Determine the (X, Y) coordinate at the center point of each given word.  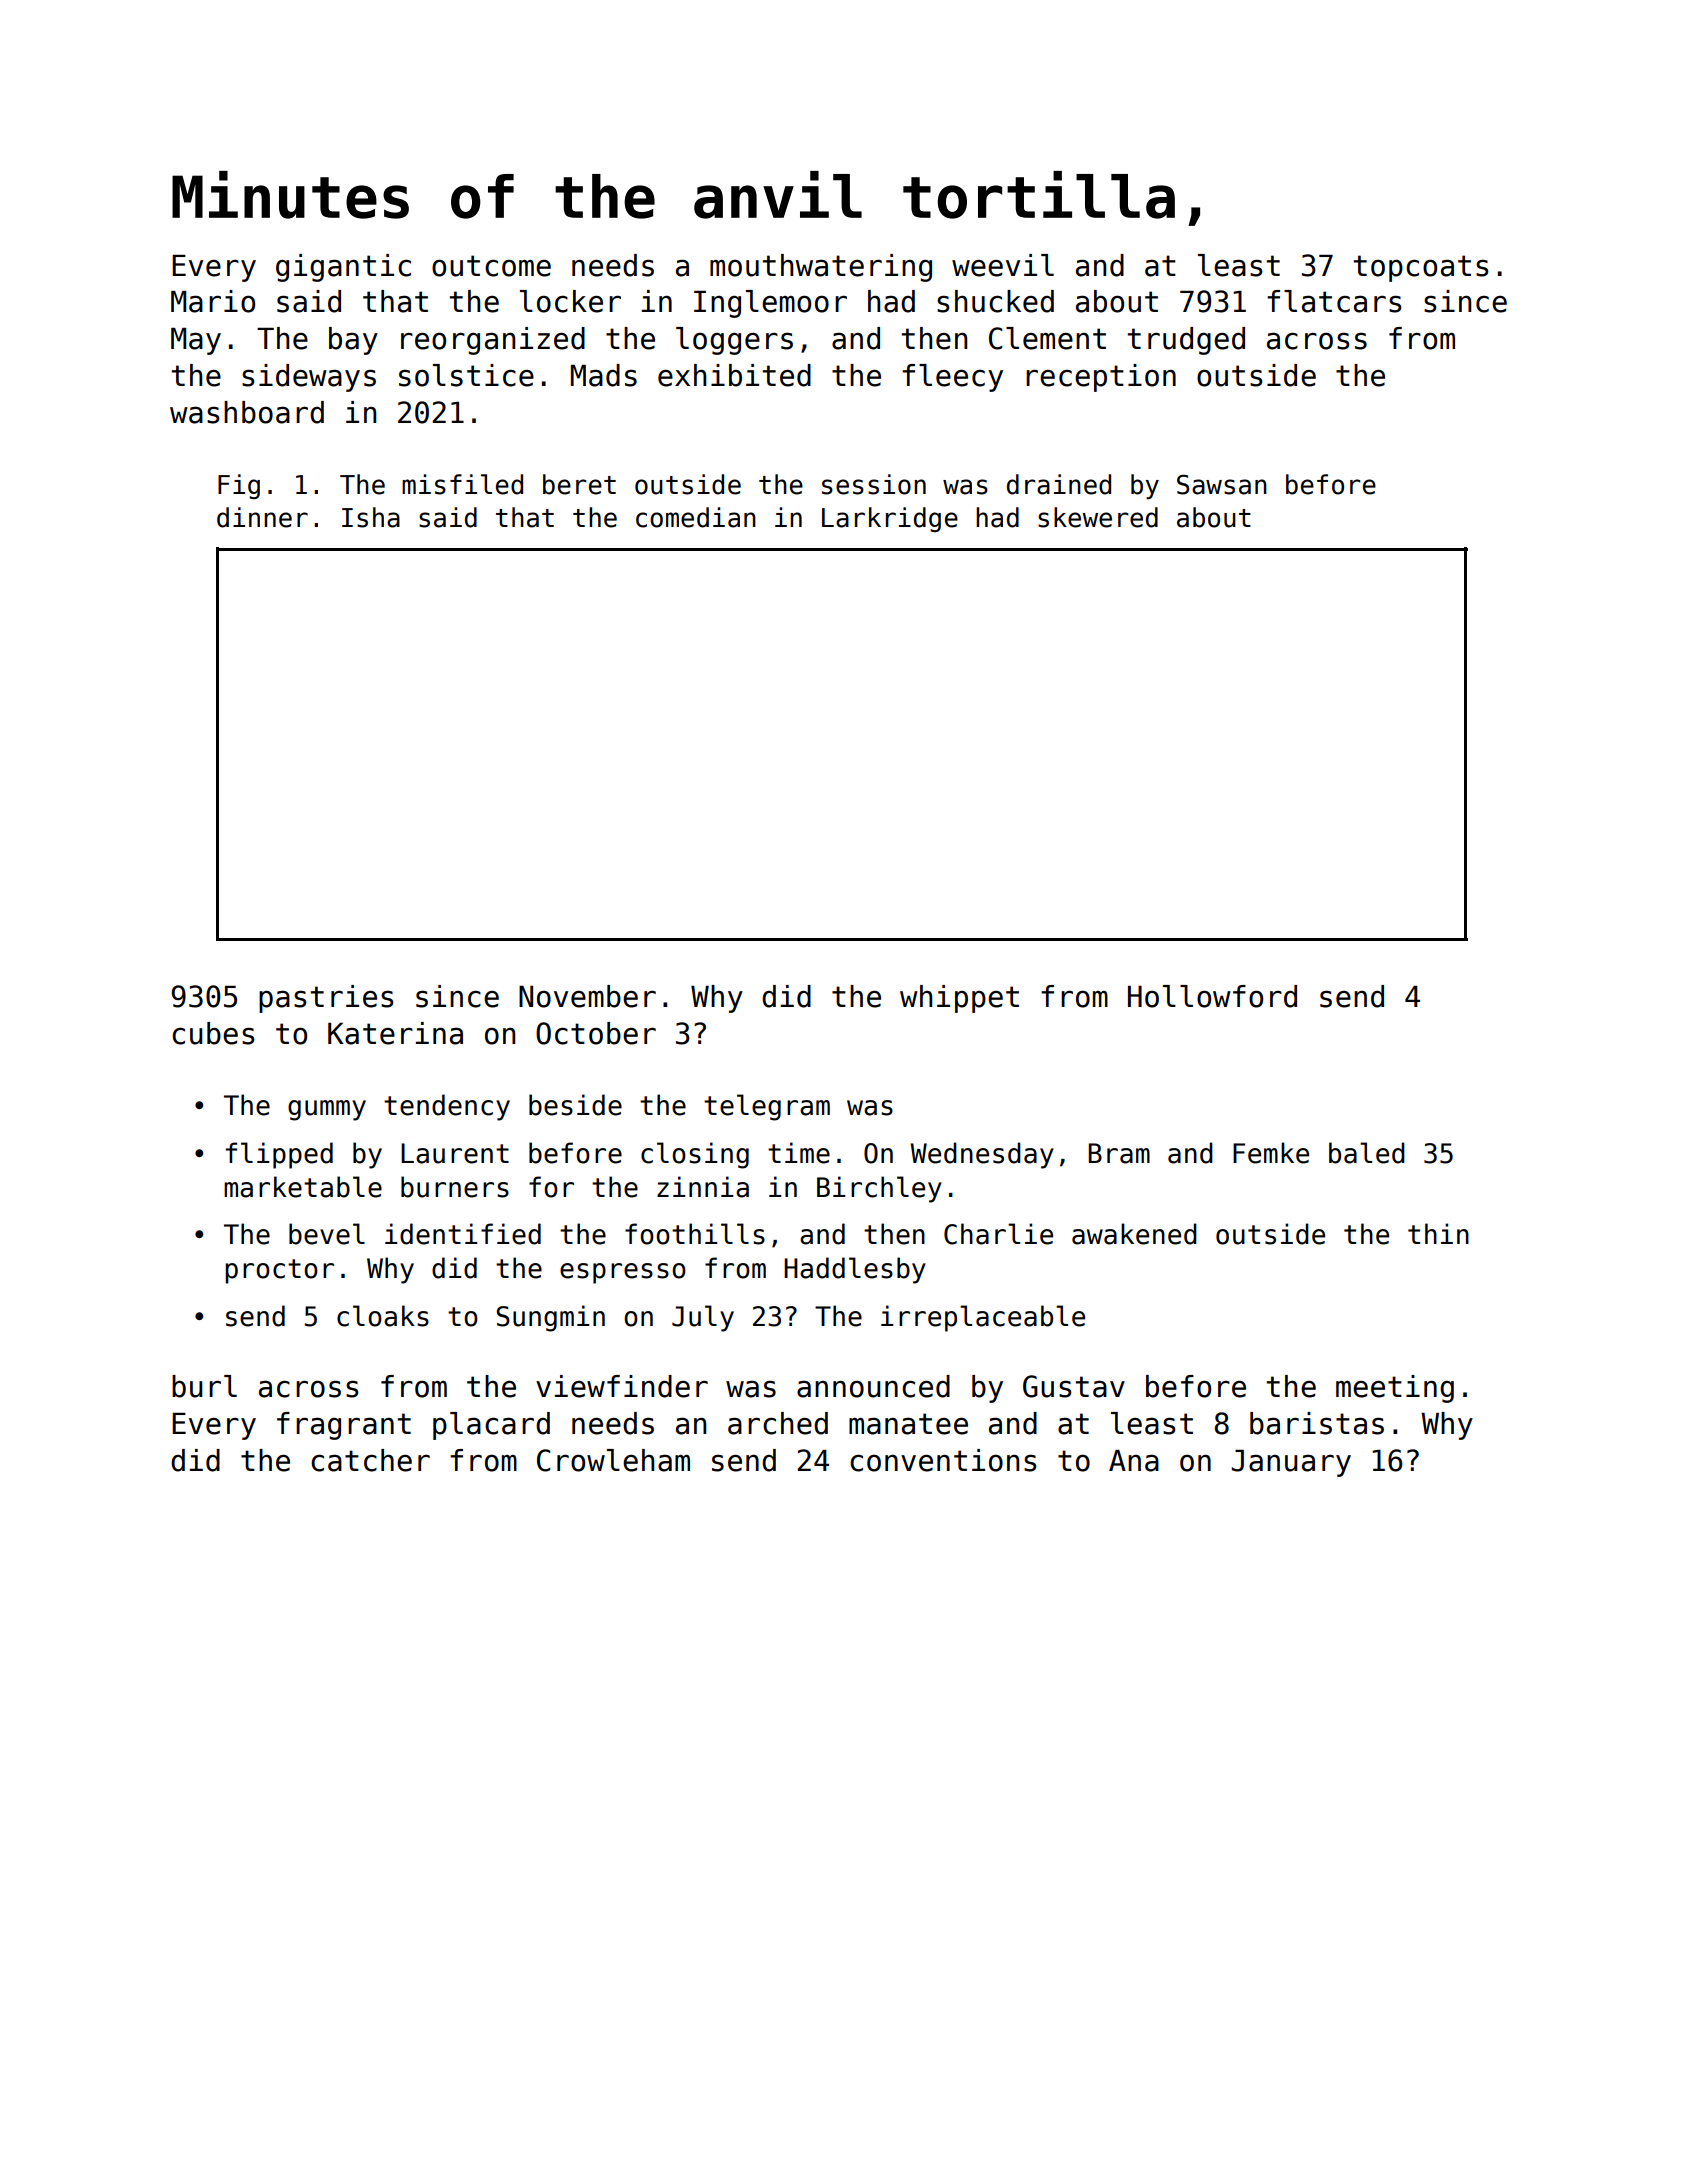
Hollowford (1212, 996)
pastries (326, 999)
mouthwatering (821, 268)
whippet (959, 999)
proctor (279, 1271)
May (196, 341)
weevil (1003, 265)
